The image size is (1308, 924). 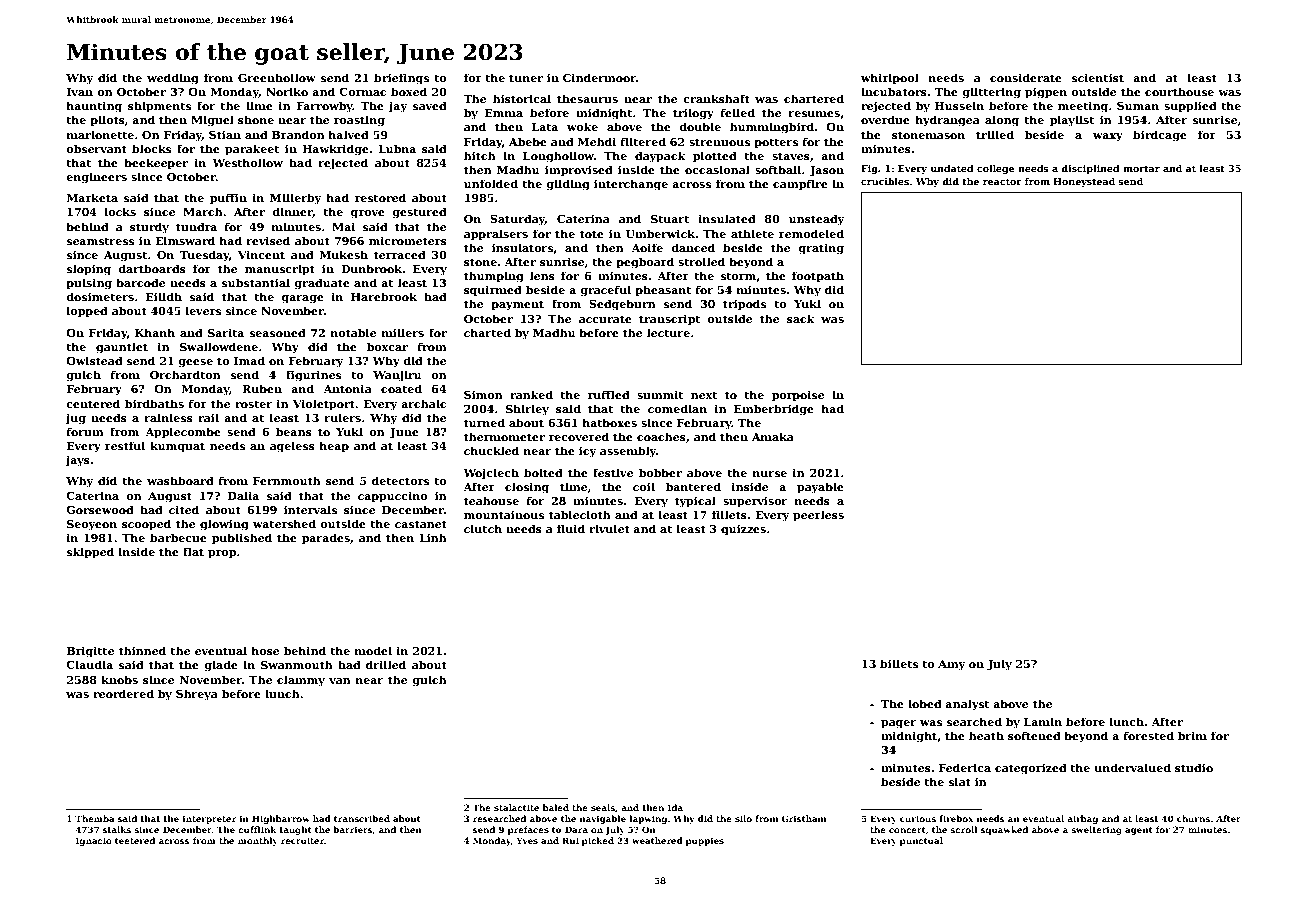 I want to click on brim, so click(x=1192, y=735).
